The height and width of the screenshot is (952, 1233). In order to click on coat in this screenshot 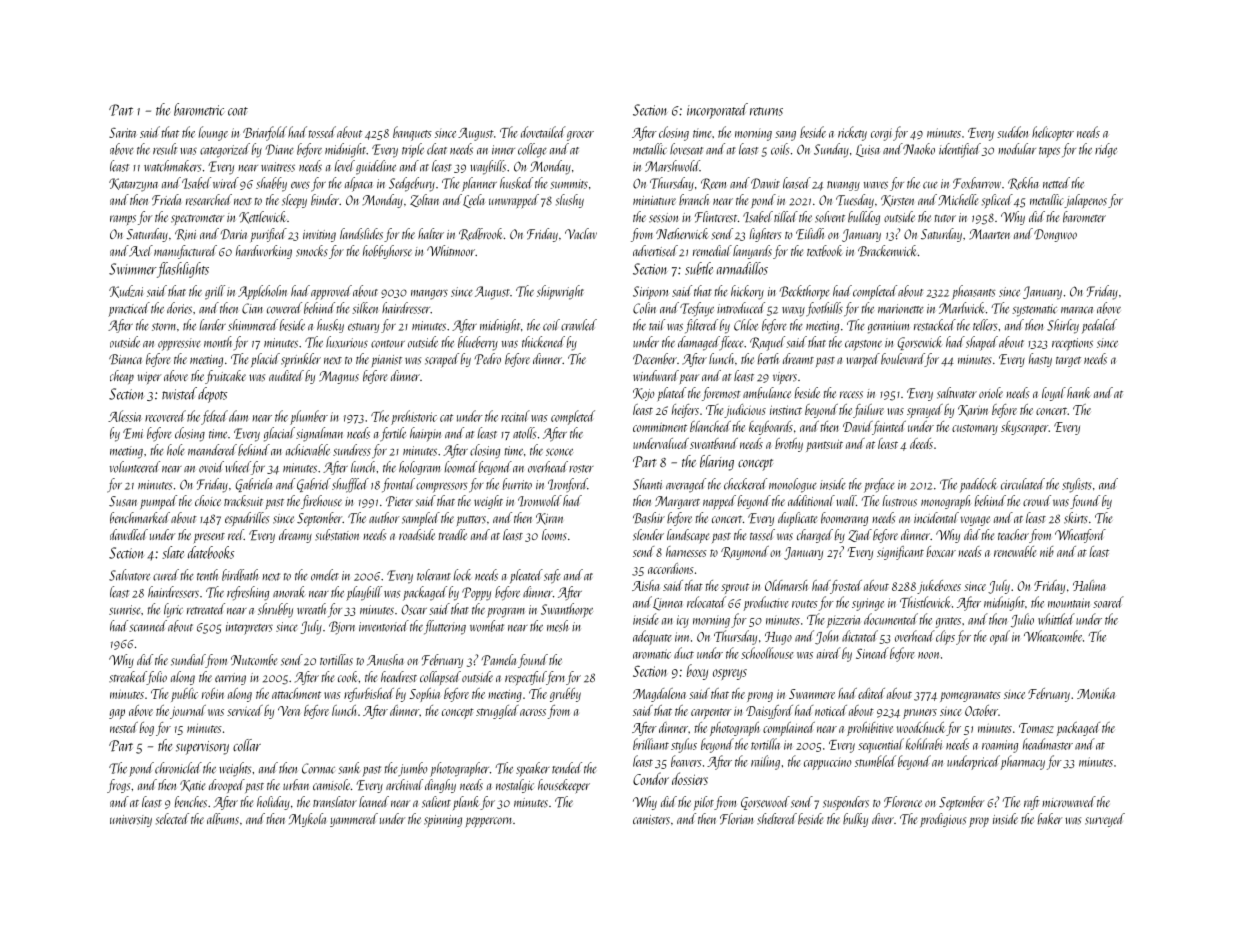, I will do `click(238, 111)`.
